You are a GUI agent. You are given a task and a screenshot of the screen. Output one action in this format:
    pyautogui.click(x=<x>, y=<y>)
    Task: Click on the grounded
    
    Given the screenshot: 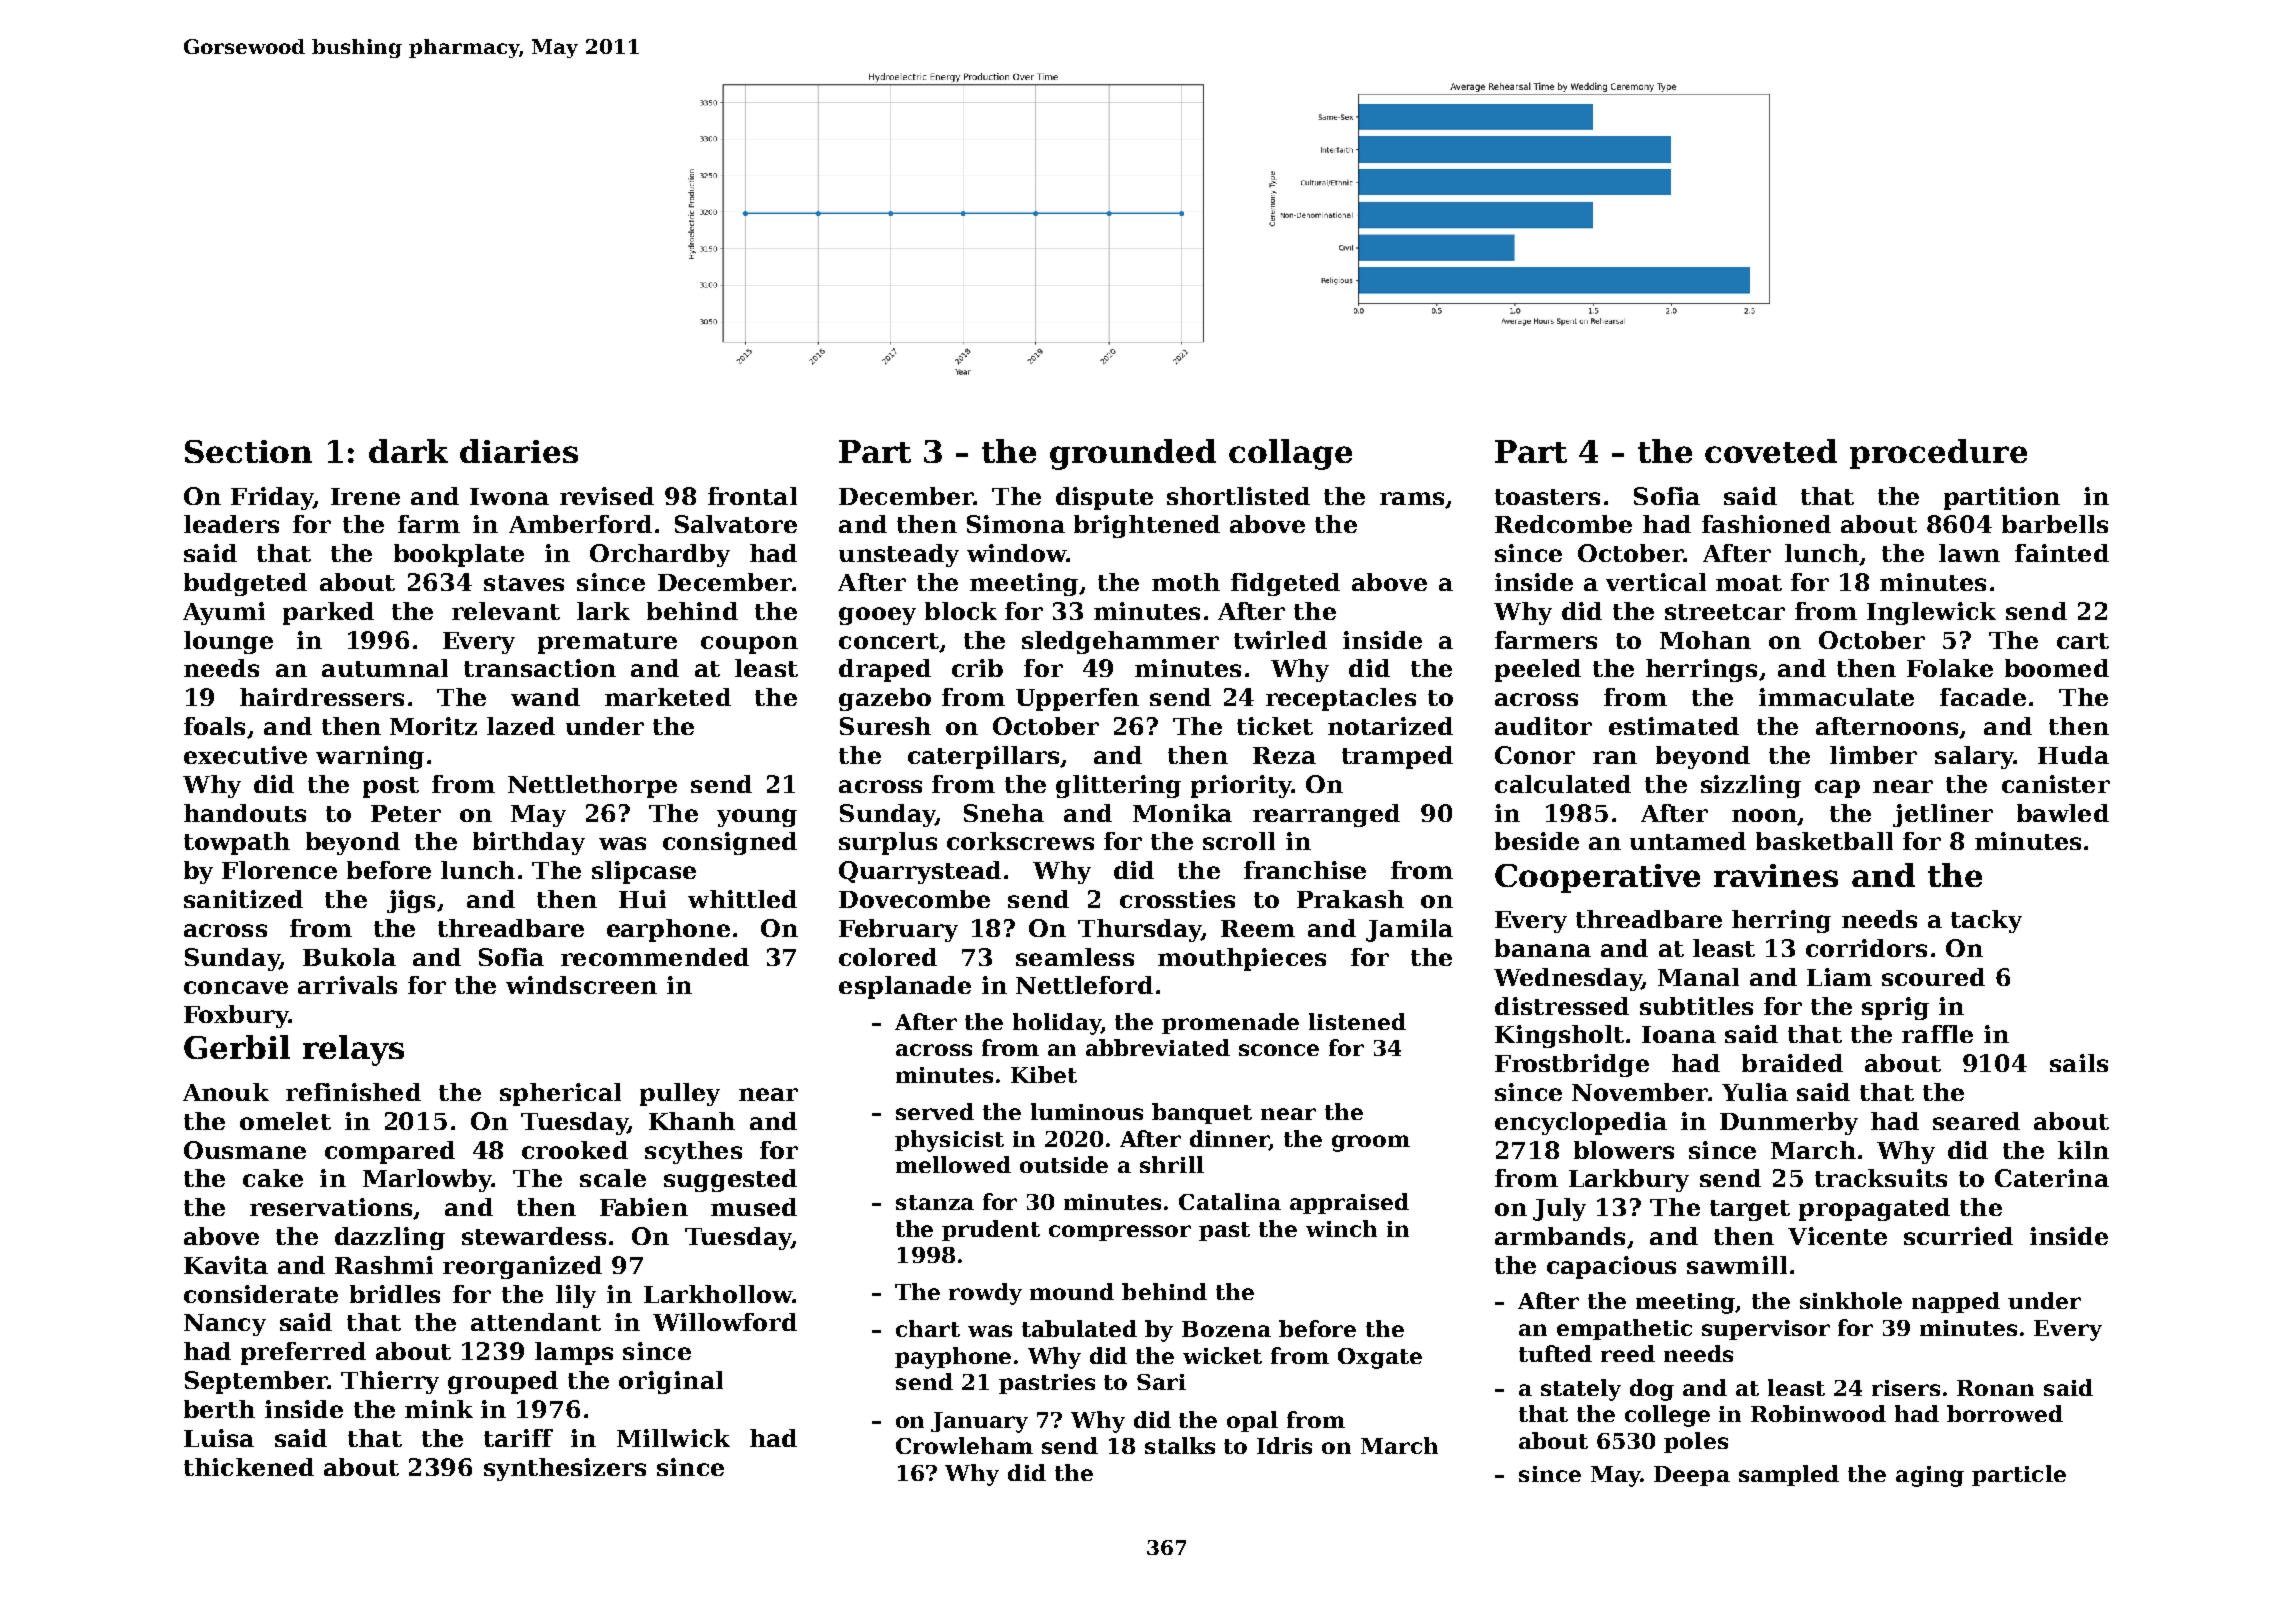 What is the action you would take?
    pyautogui.click(x=1133, y=454)
